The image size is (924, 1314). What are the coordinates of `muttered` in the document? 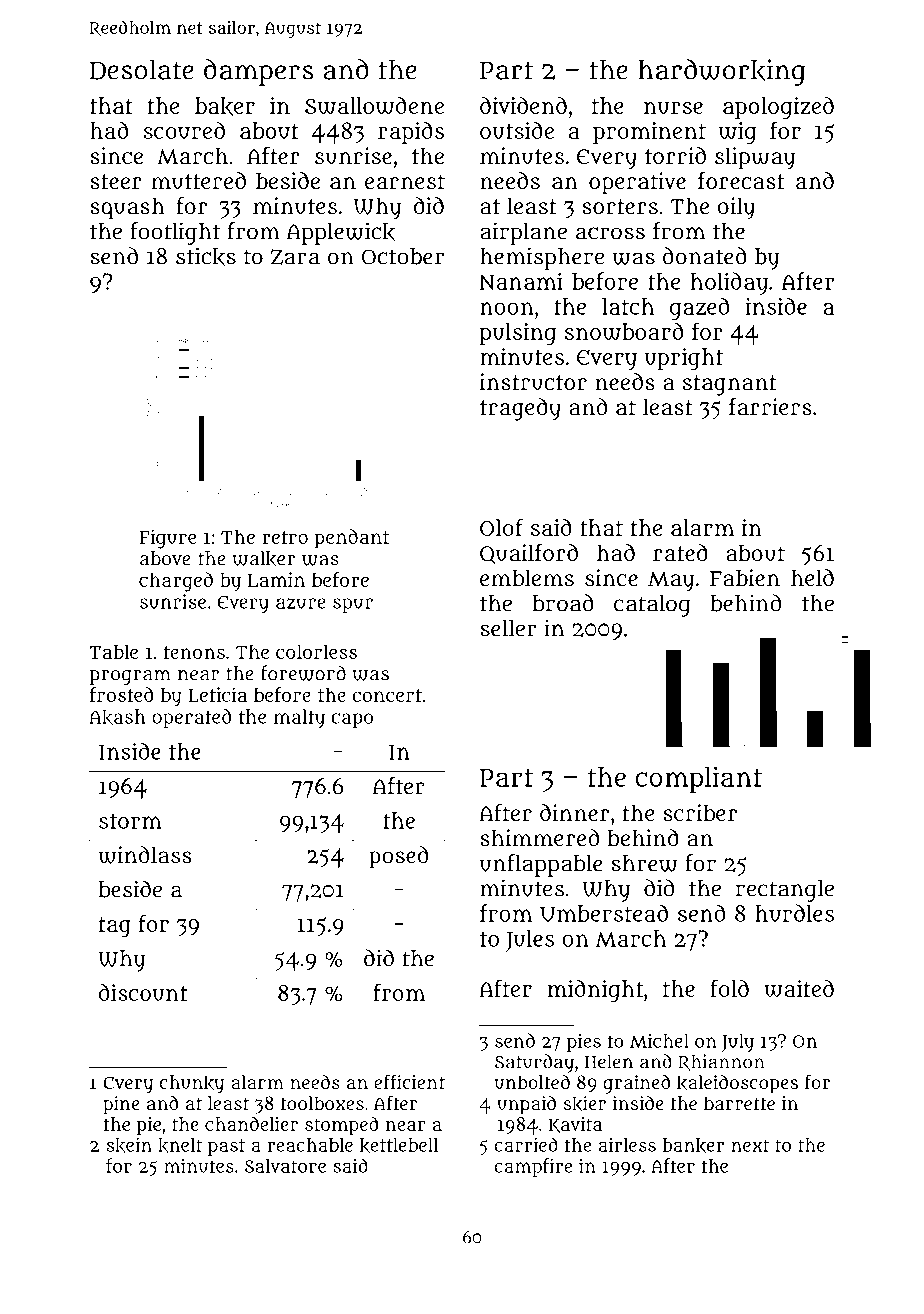 It's located at (198, 181).
